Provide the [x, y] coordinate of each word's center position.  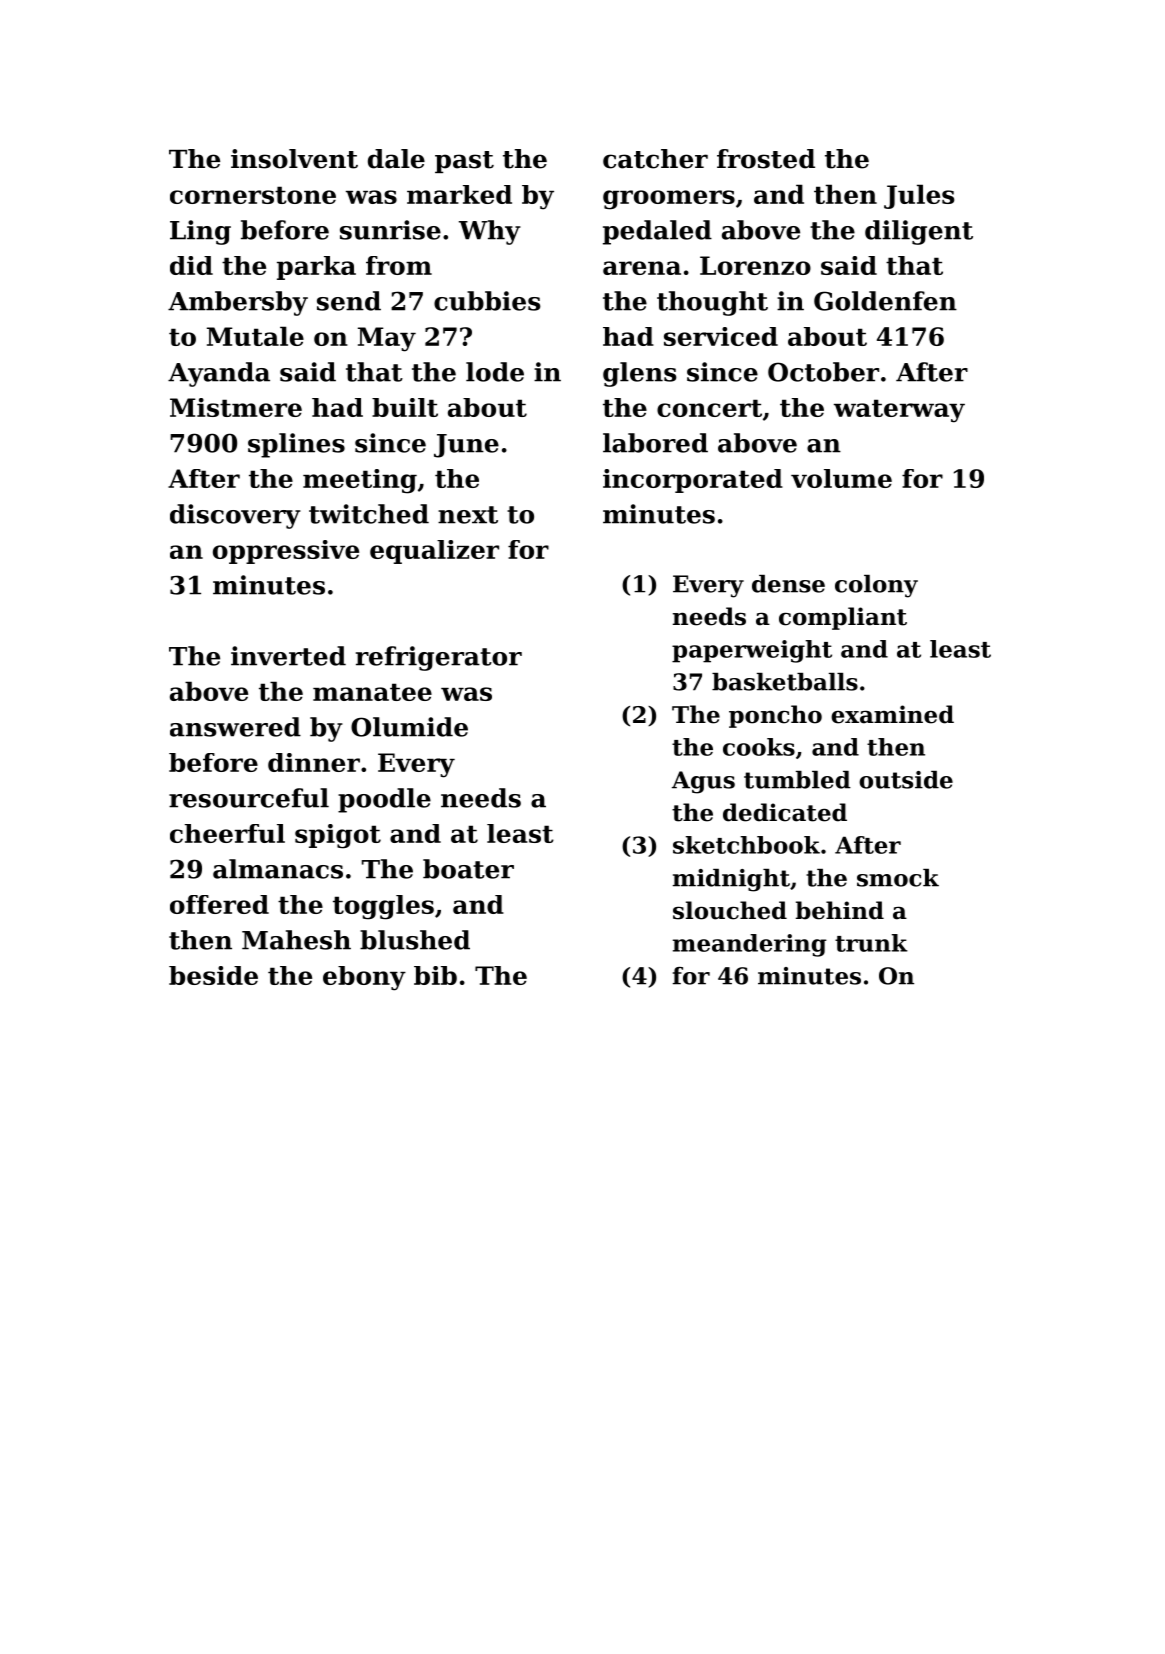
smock [898, 878]
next [468, 515]
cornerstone [253, 195]
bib [435, 975]
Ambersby [238, 303]
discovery [235, 516]
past [464, 162]
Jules [919, 196]
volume [841, 478]
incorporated [693, 481]
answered [235, 727]
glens [640, 374]
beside [213, 975]
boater [468, 869]
